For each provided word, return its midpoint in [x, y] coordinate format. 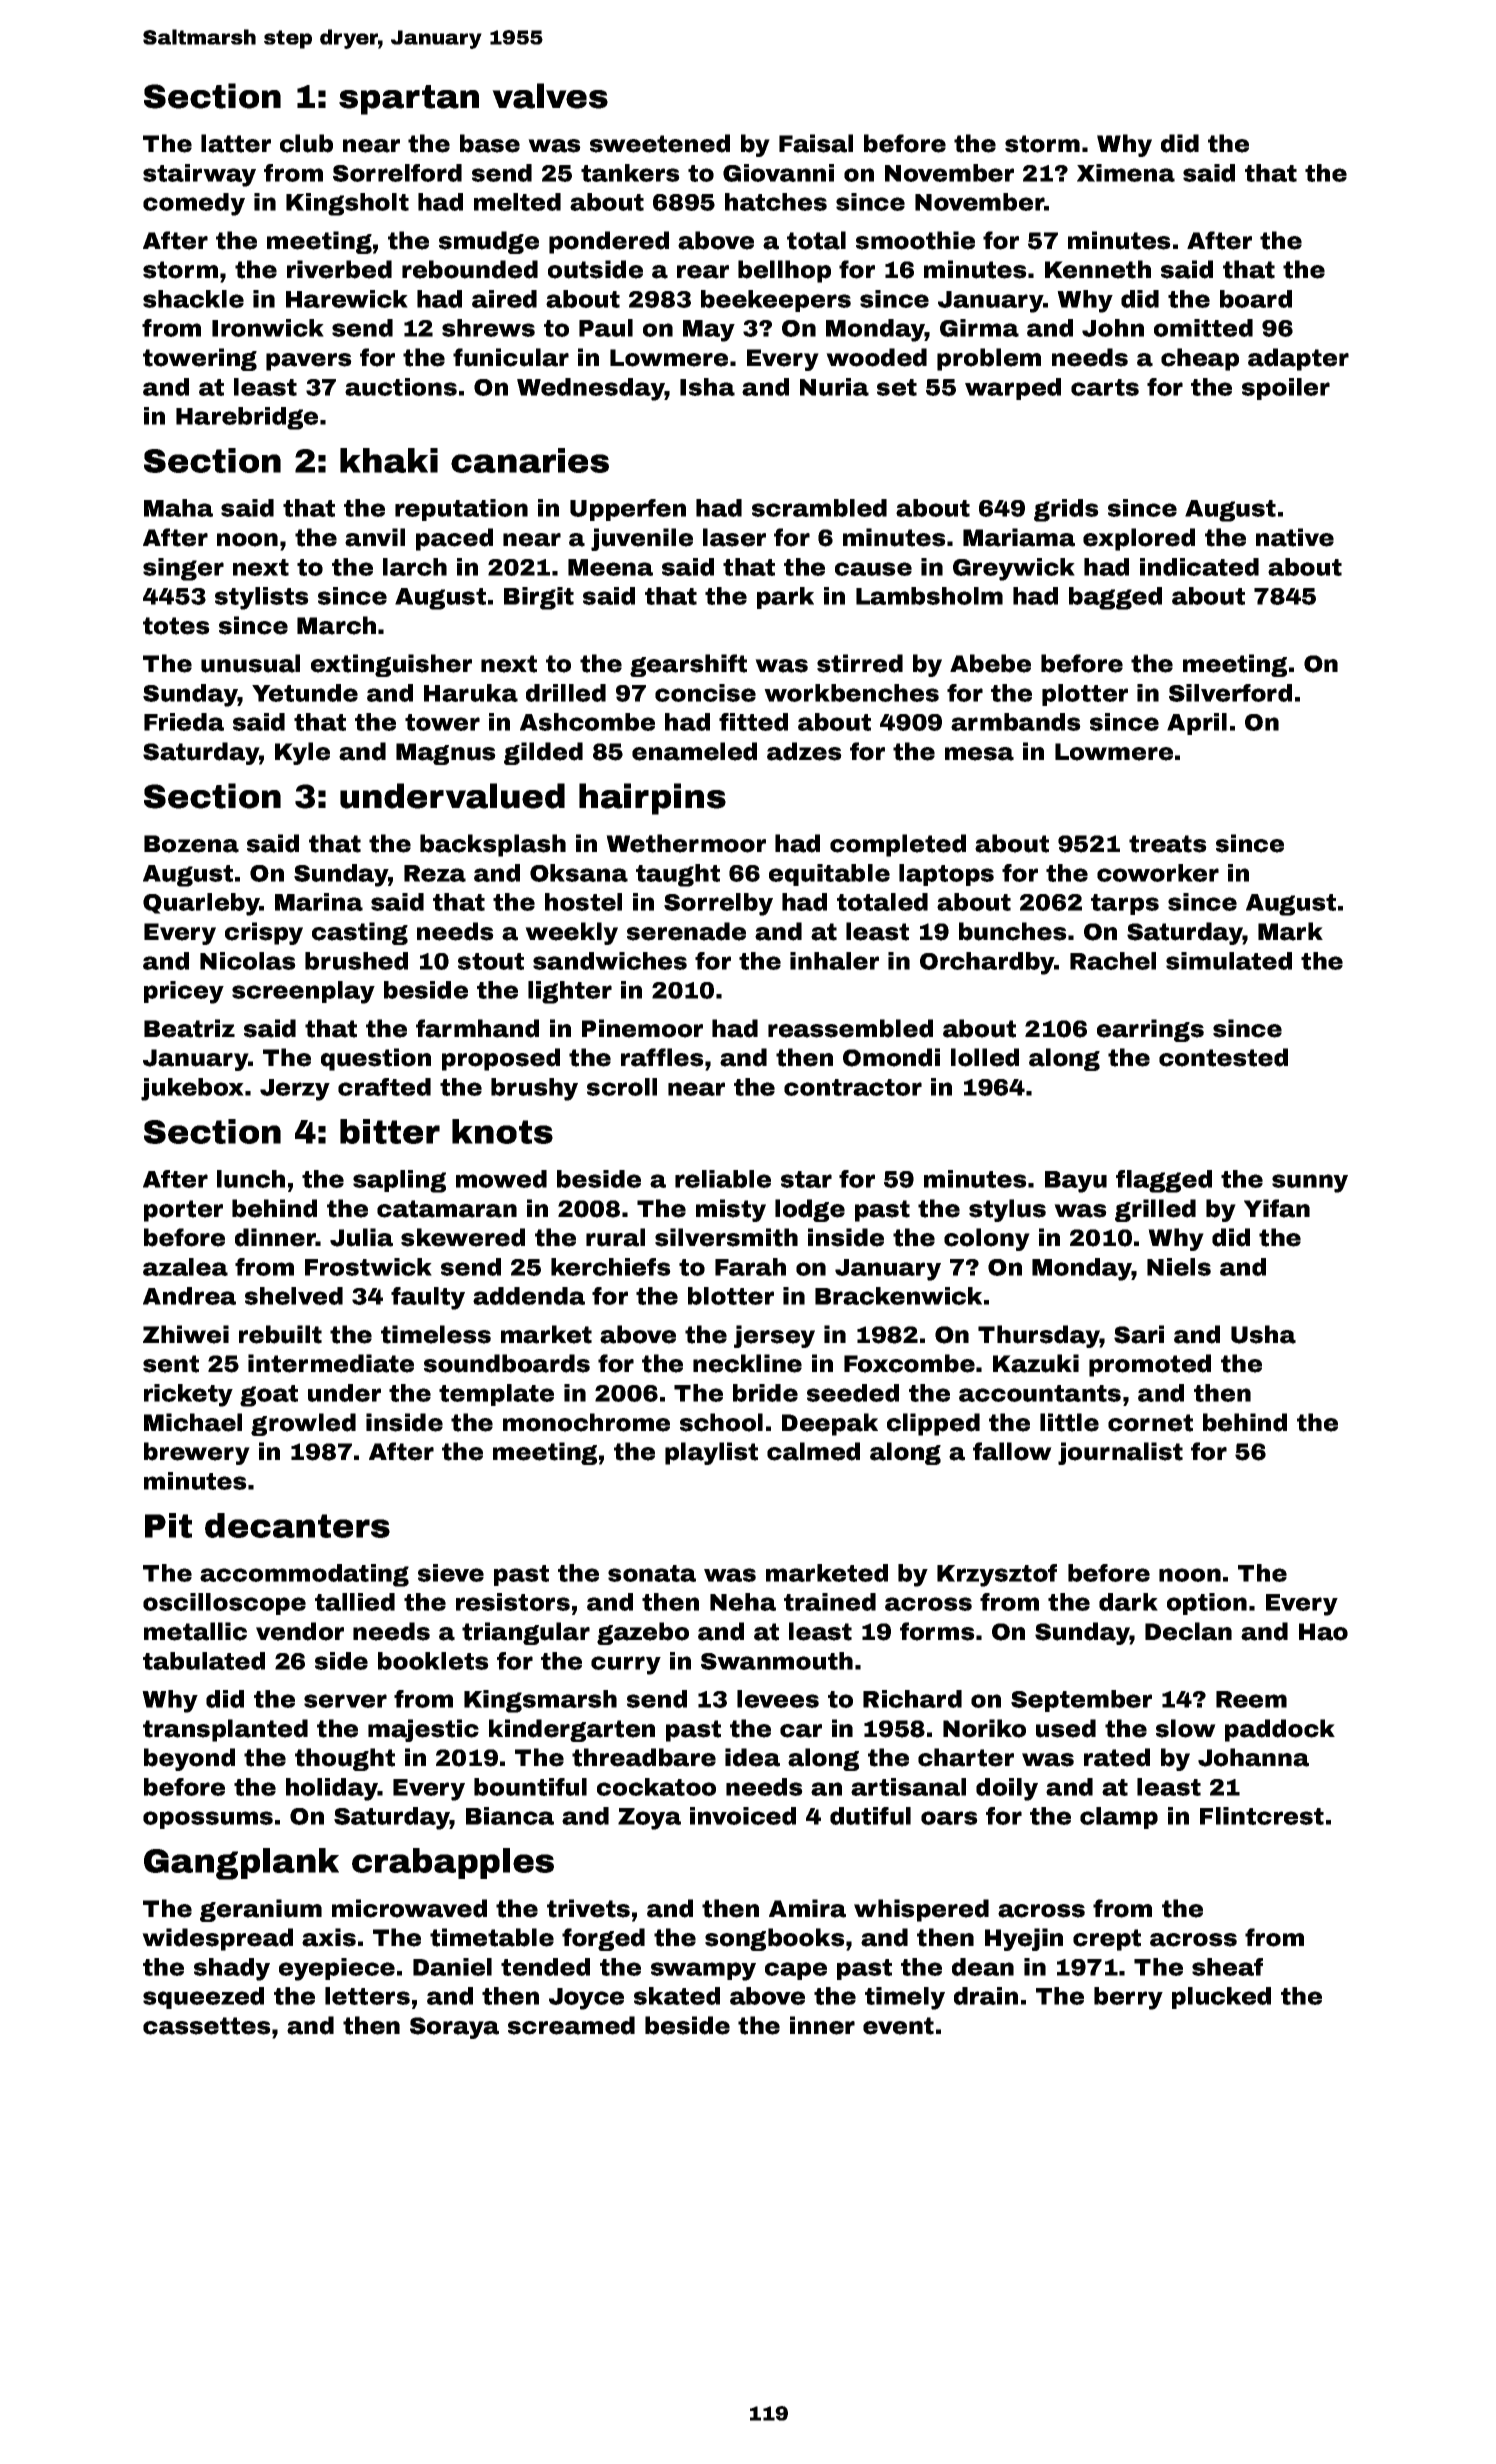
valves [550, 96]
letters [367, 1996]
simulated [1229, 961]
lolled [985, 1057]
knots [502, 1131]
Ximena [1126, 173]
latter [236, 143]
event [898, 2026]
